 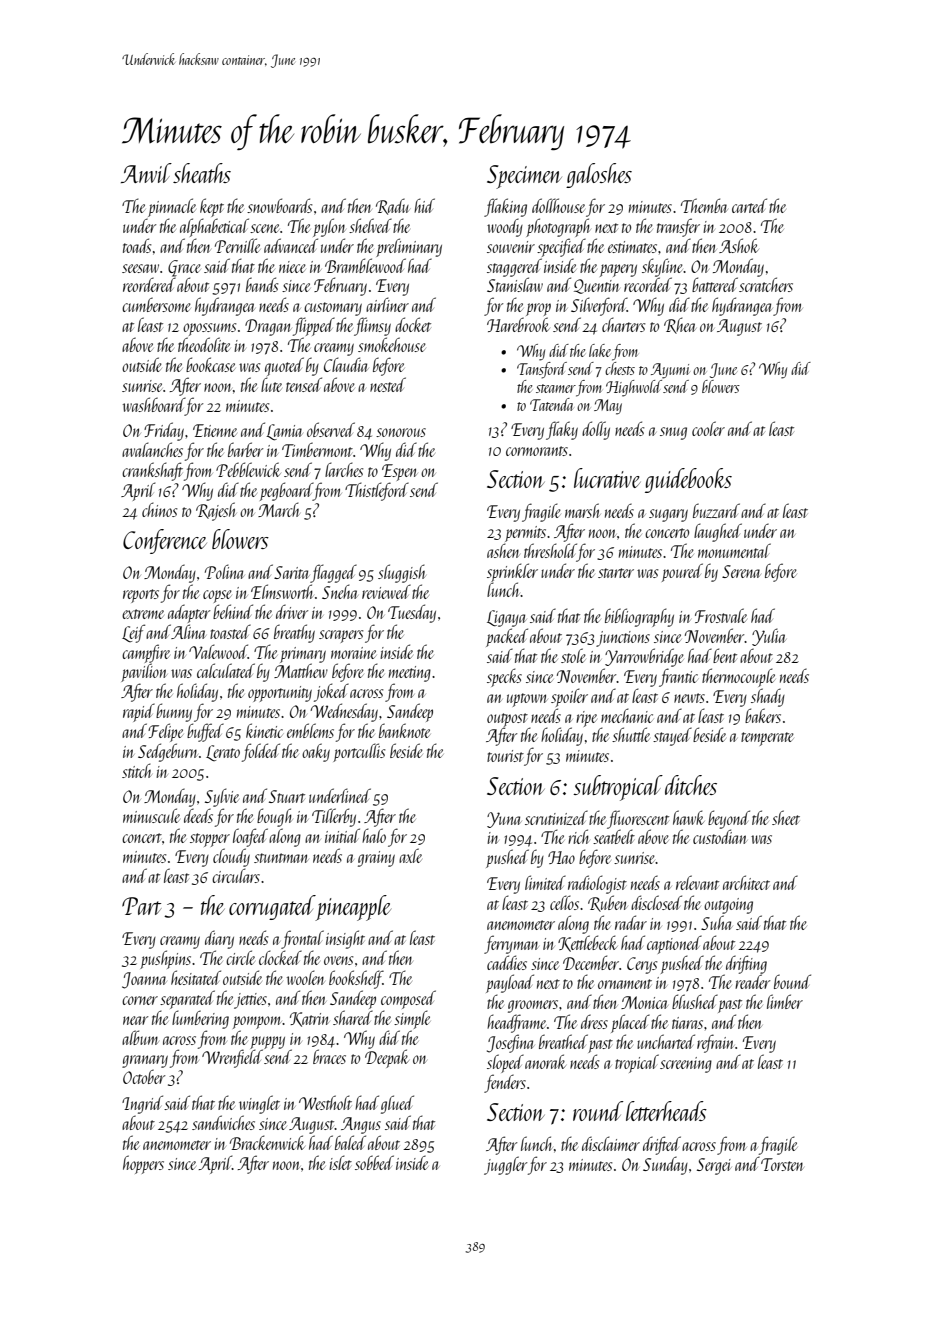 What do you see at coordinates (558, 227) in the screenshot?
I see `photograph` at bounding box center [558, 227].
